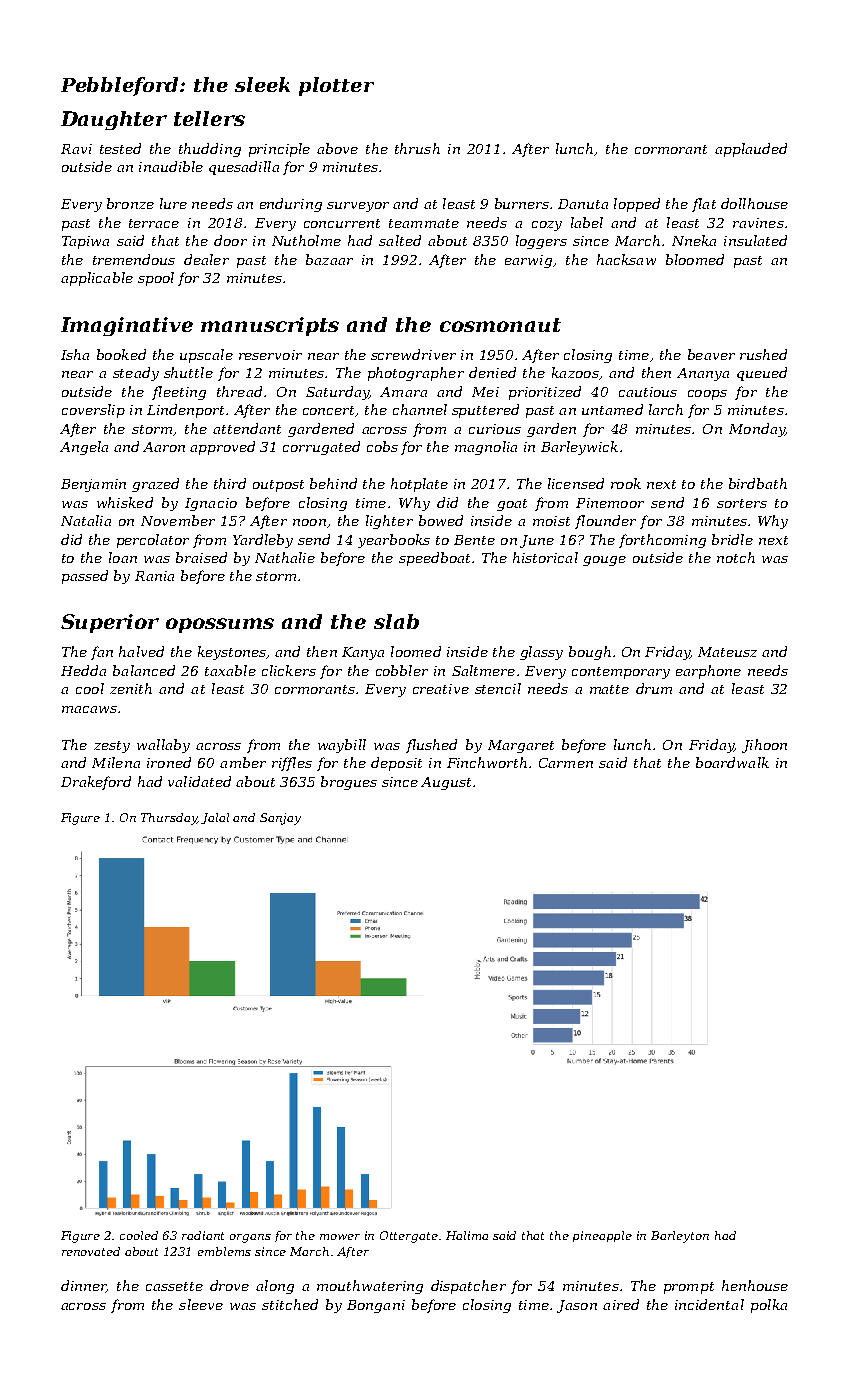  What do you see at coordinates (337, 148) in the image?
I see `above` at bounding box center [337, 148].
